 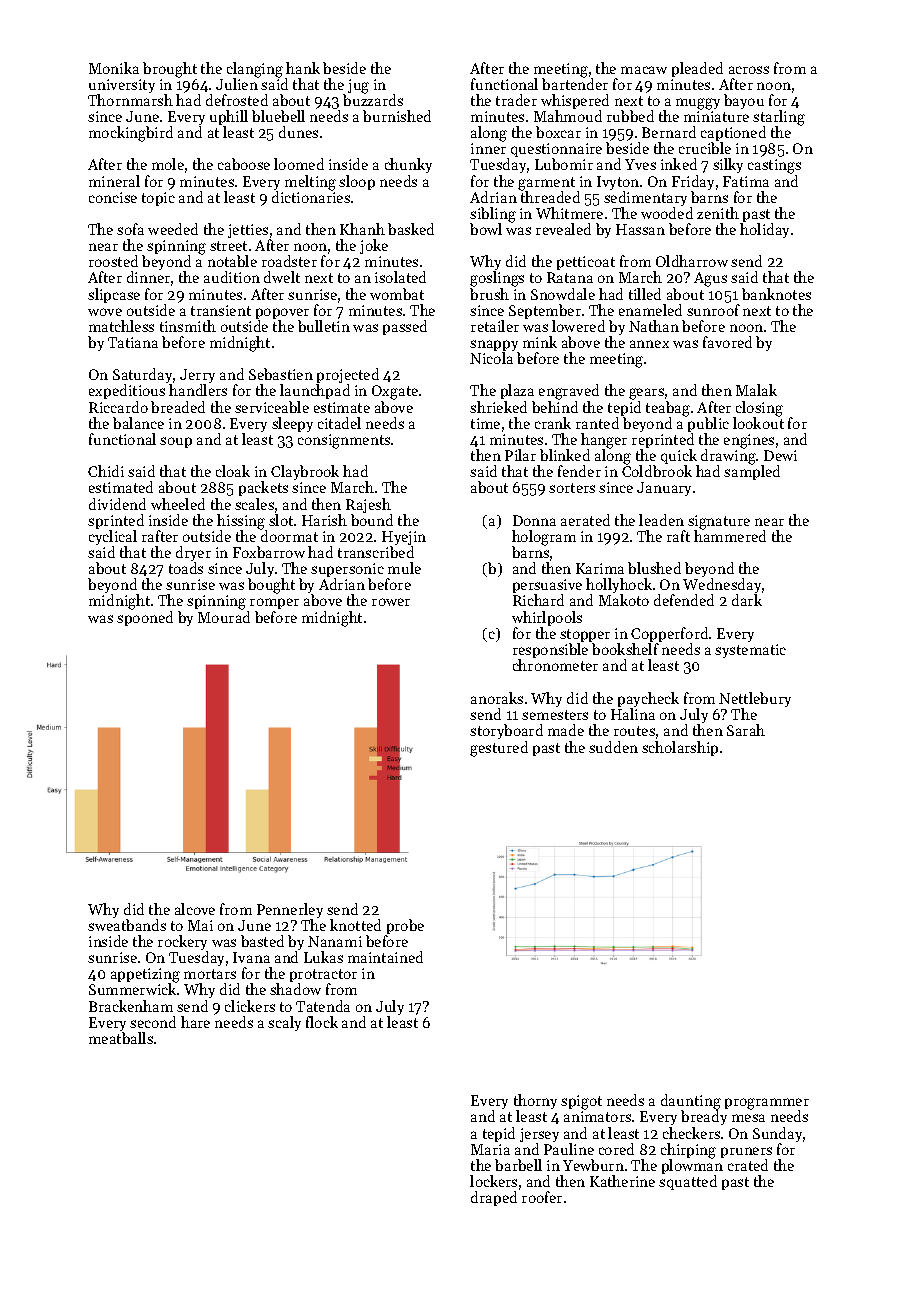 What do you see at coordinates (237, 100) in the image?
I see `defrosted` at bounding box center [237, 100].
